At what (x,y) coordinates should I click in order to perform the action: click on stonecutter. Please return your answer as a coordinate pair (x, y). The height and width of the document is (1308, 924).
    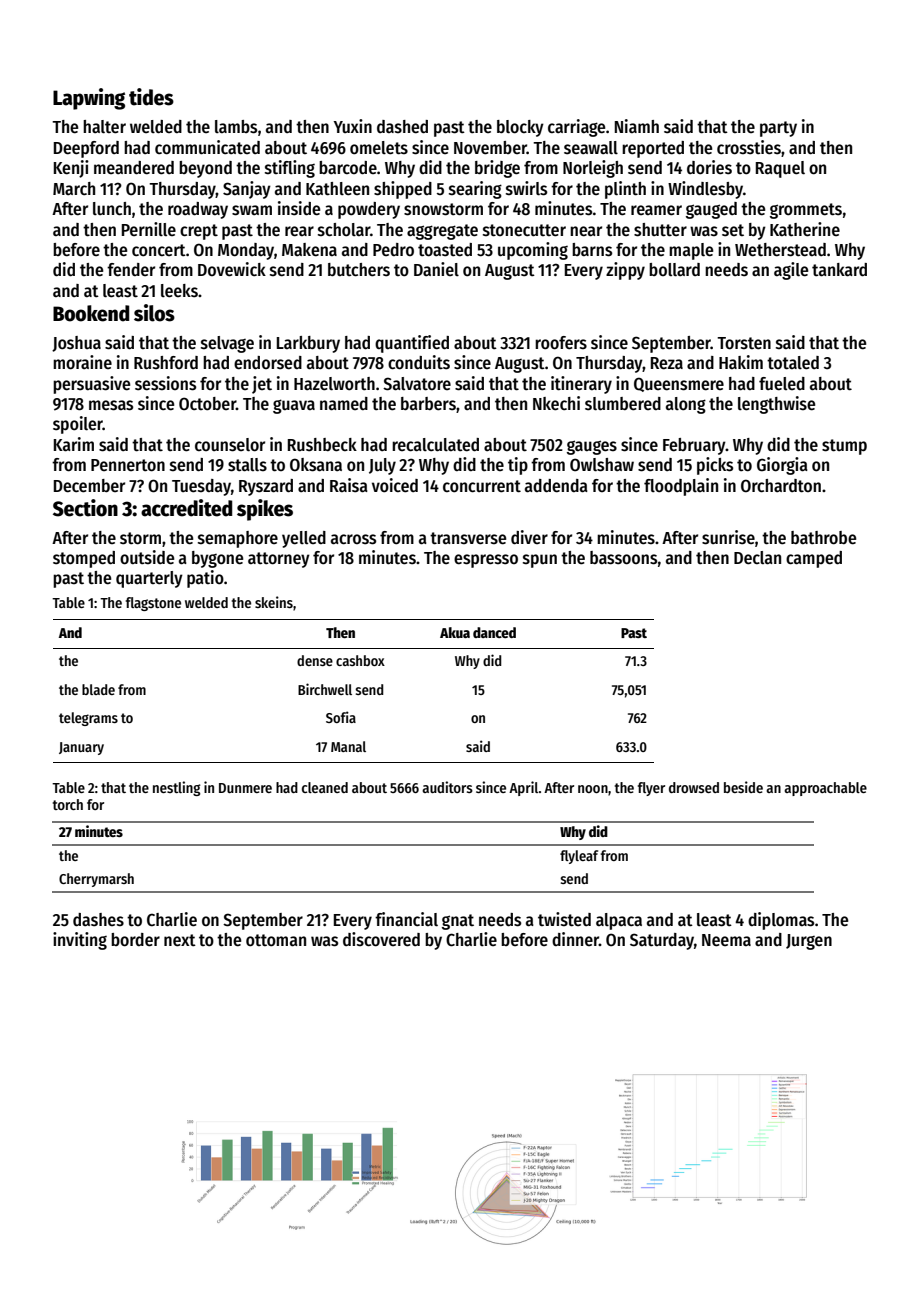
    Looking at the image, I should click on (524, 230).
